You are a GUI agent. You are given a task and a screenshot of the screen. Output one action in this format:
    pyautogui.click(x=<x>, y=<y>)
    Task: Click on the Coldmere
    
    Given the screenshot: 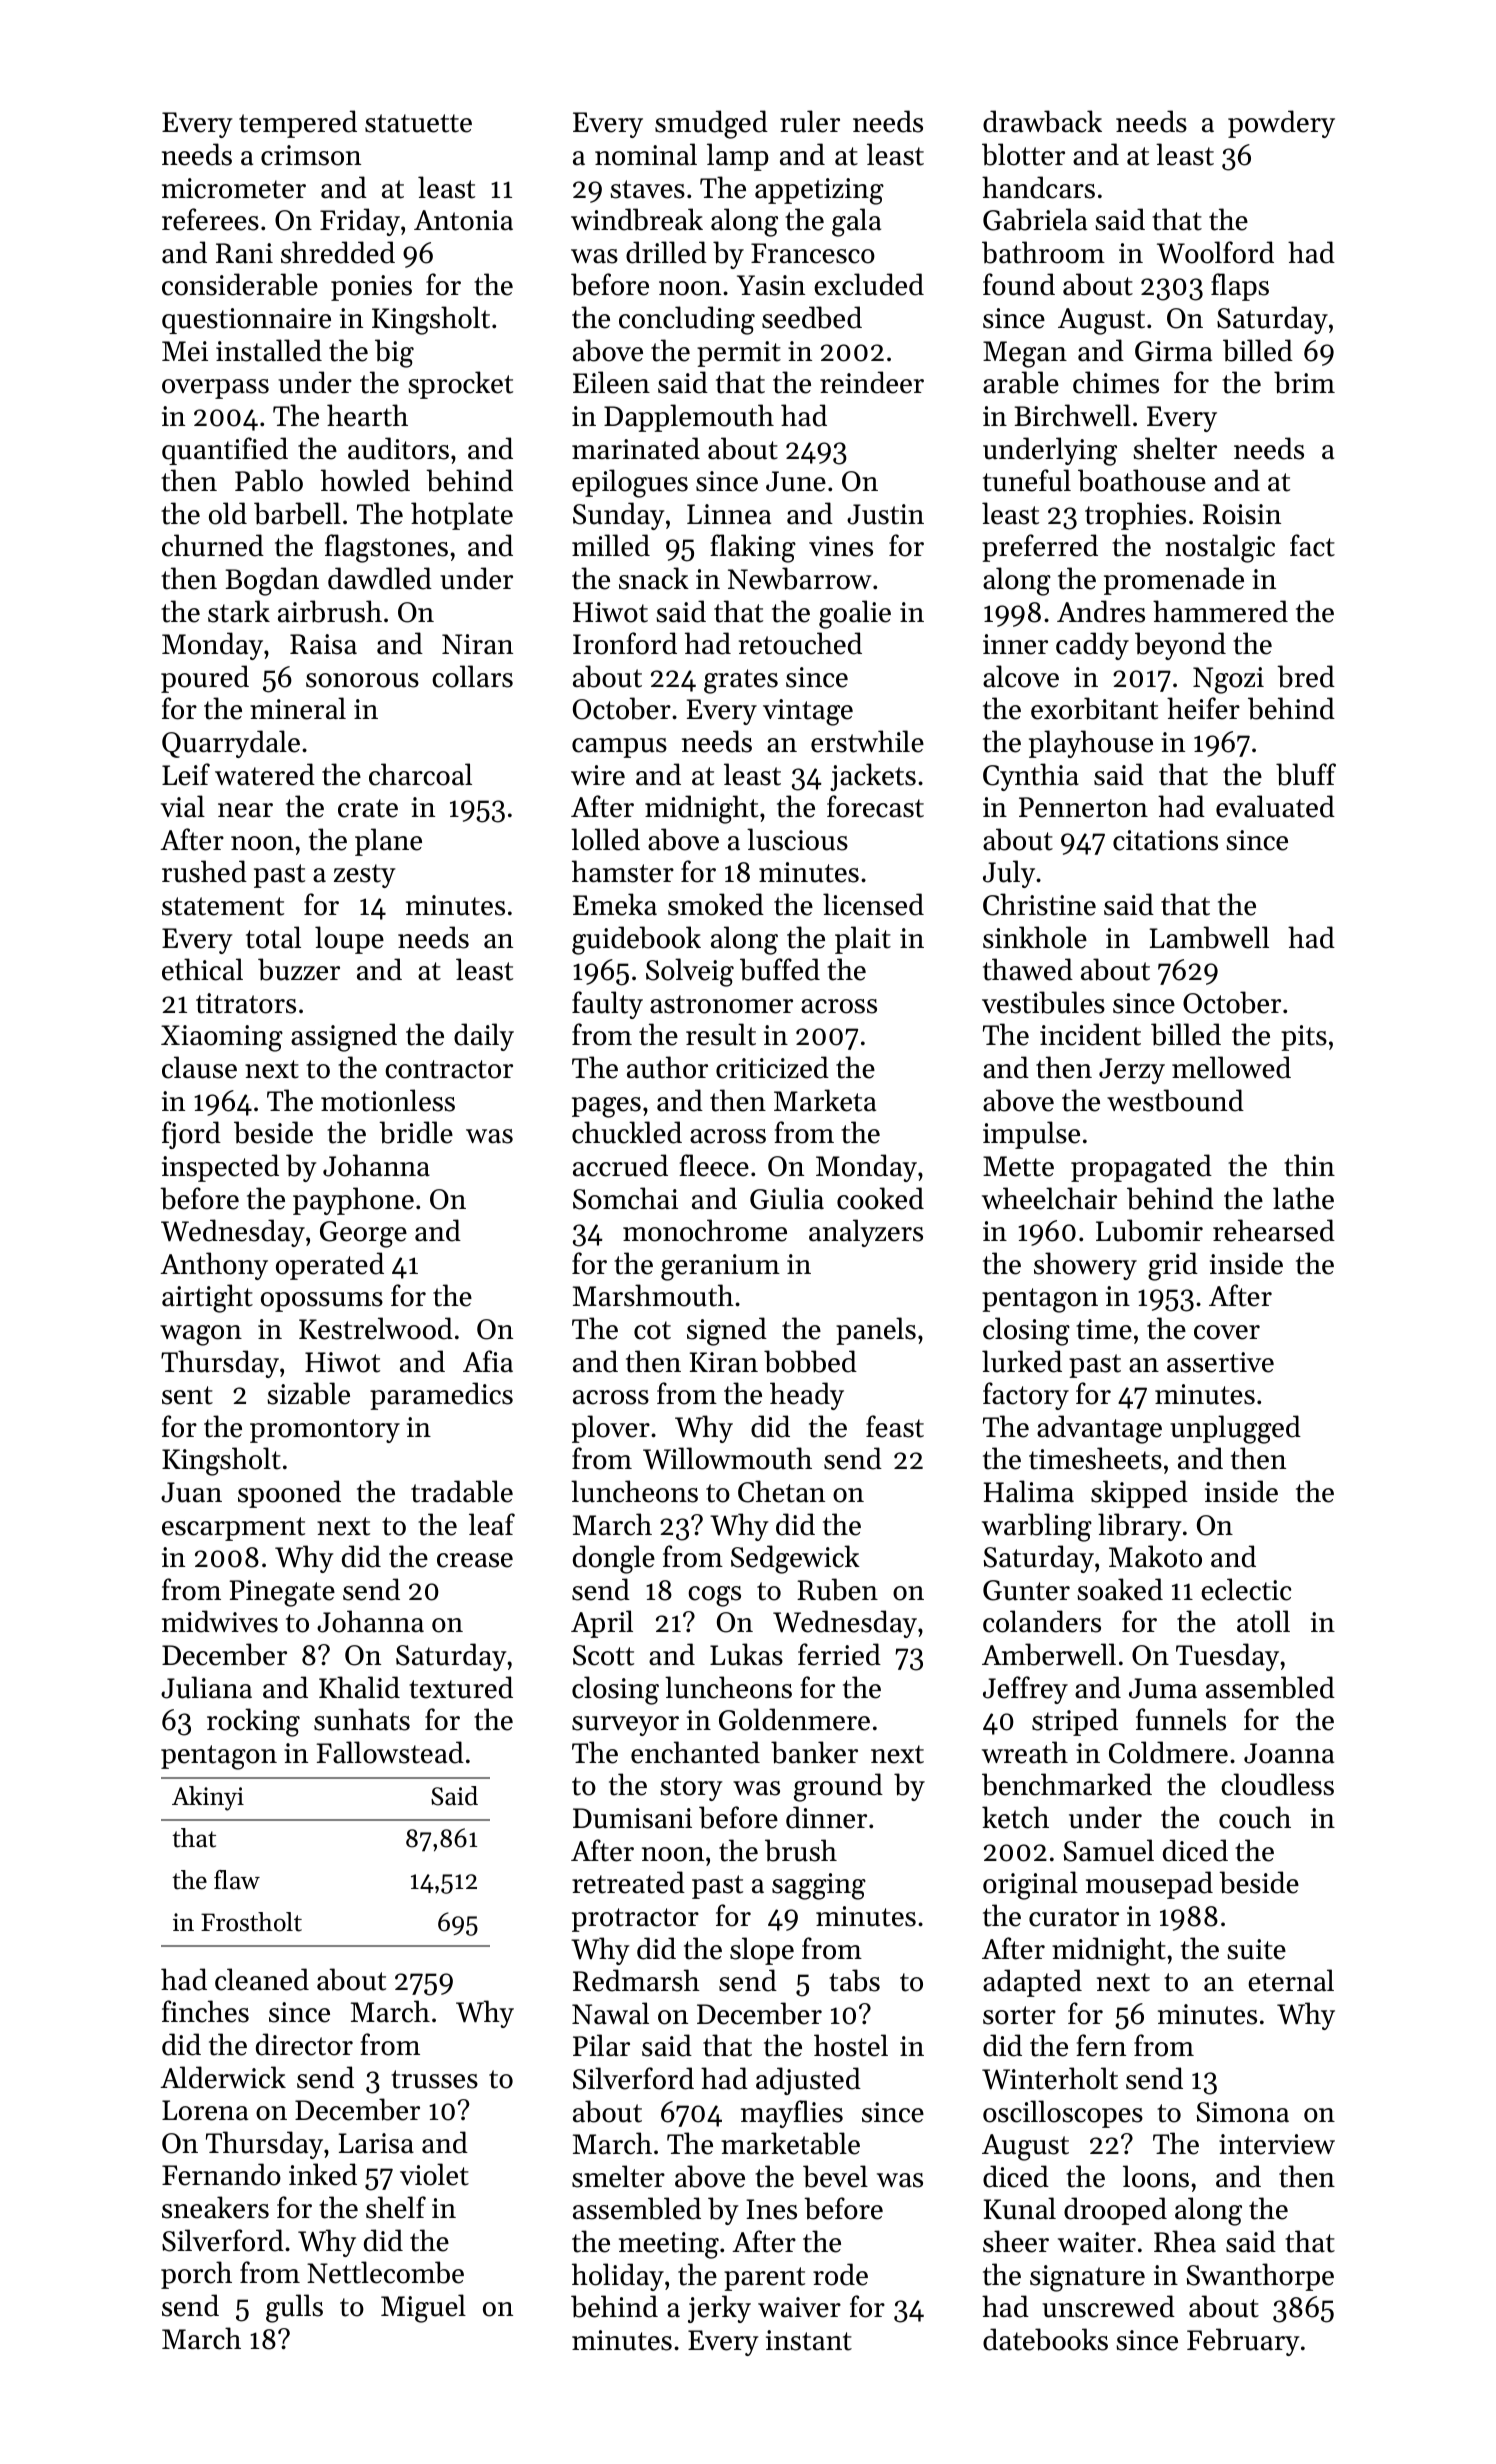 What is the action you would take?
    pyautogui.click(x=1168, y=1752)
